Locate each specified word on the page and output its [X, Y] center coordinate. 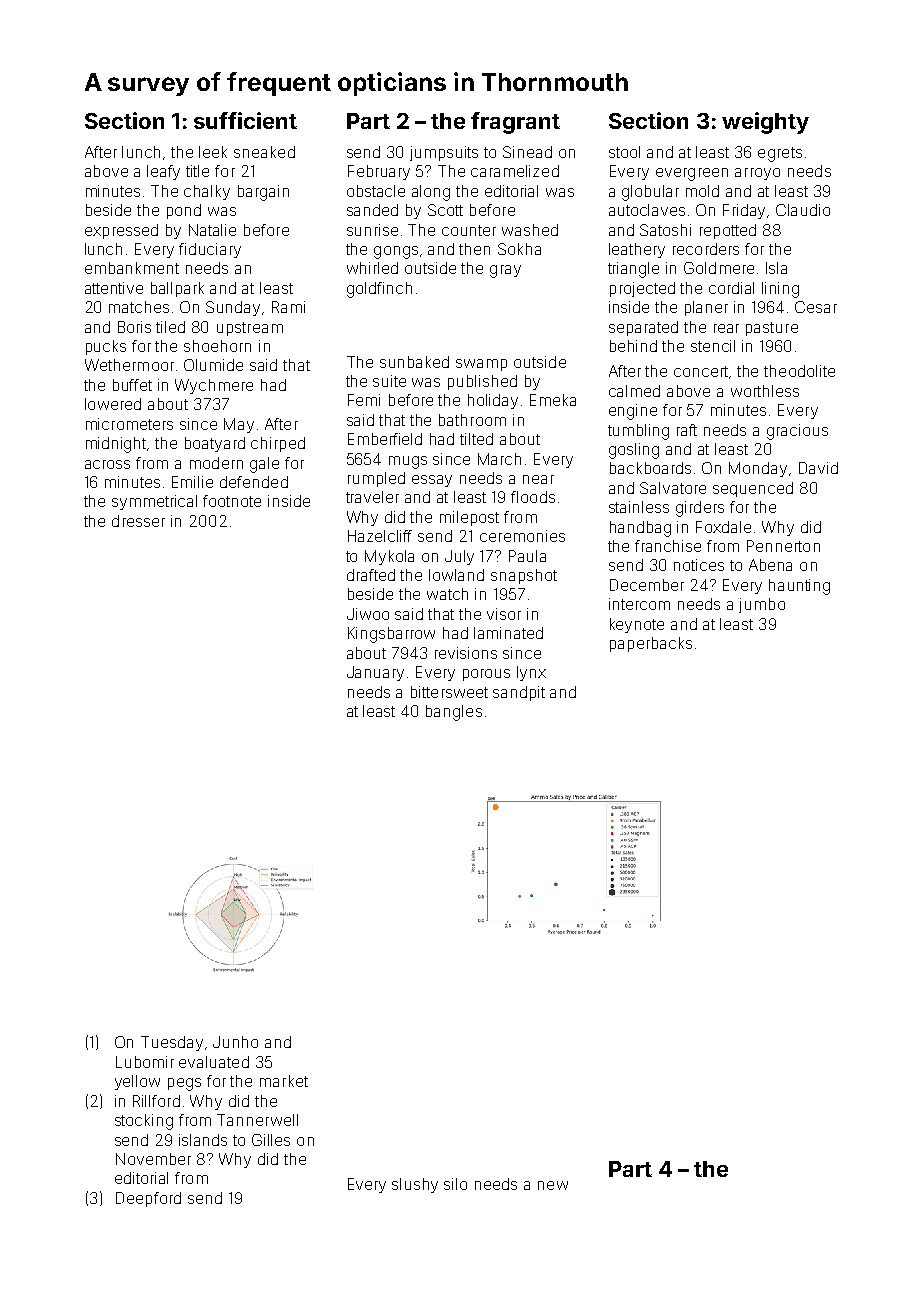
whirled [372, 268]
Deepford [148, 1199]
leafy [163, 172]
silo [455, 1184]
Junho [235, 1042]
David [818, 468]
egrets [780, 154]
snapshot [524, 576]
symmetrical [154, 502]
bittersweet [449, 692]
